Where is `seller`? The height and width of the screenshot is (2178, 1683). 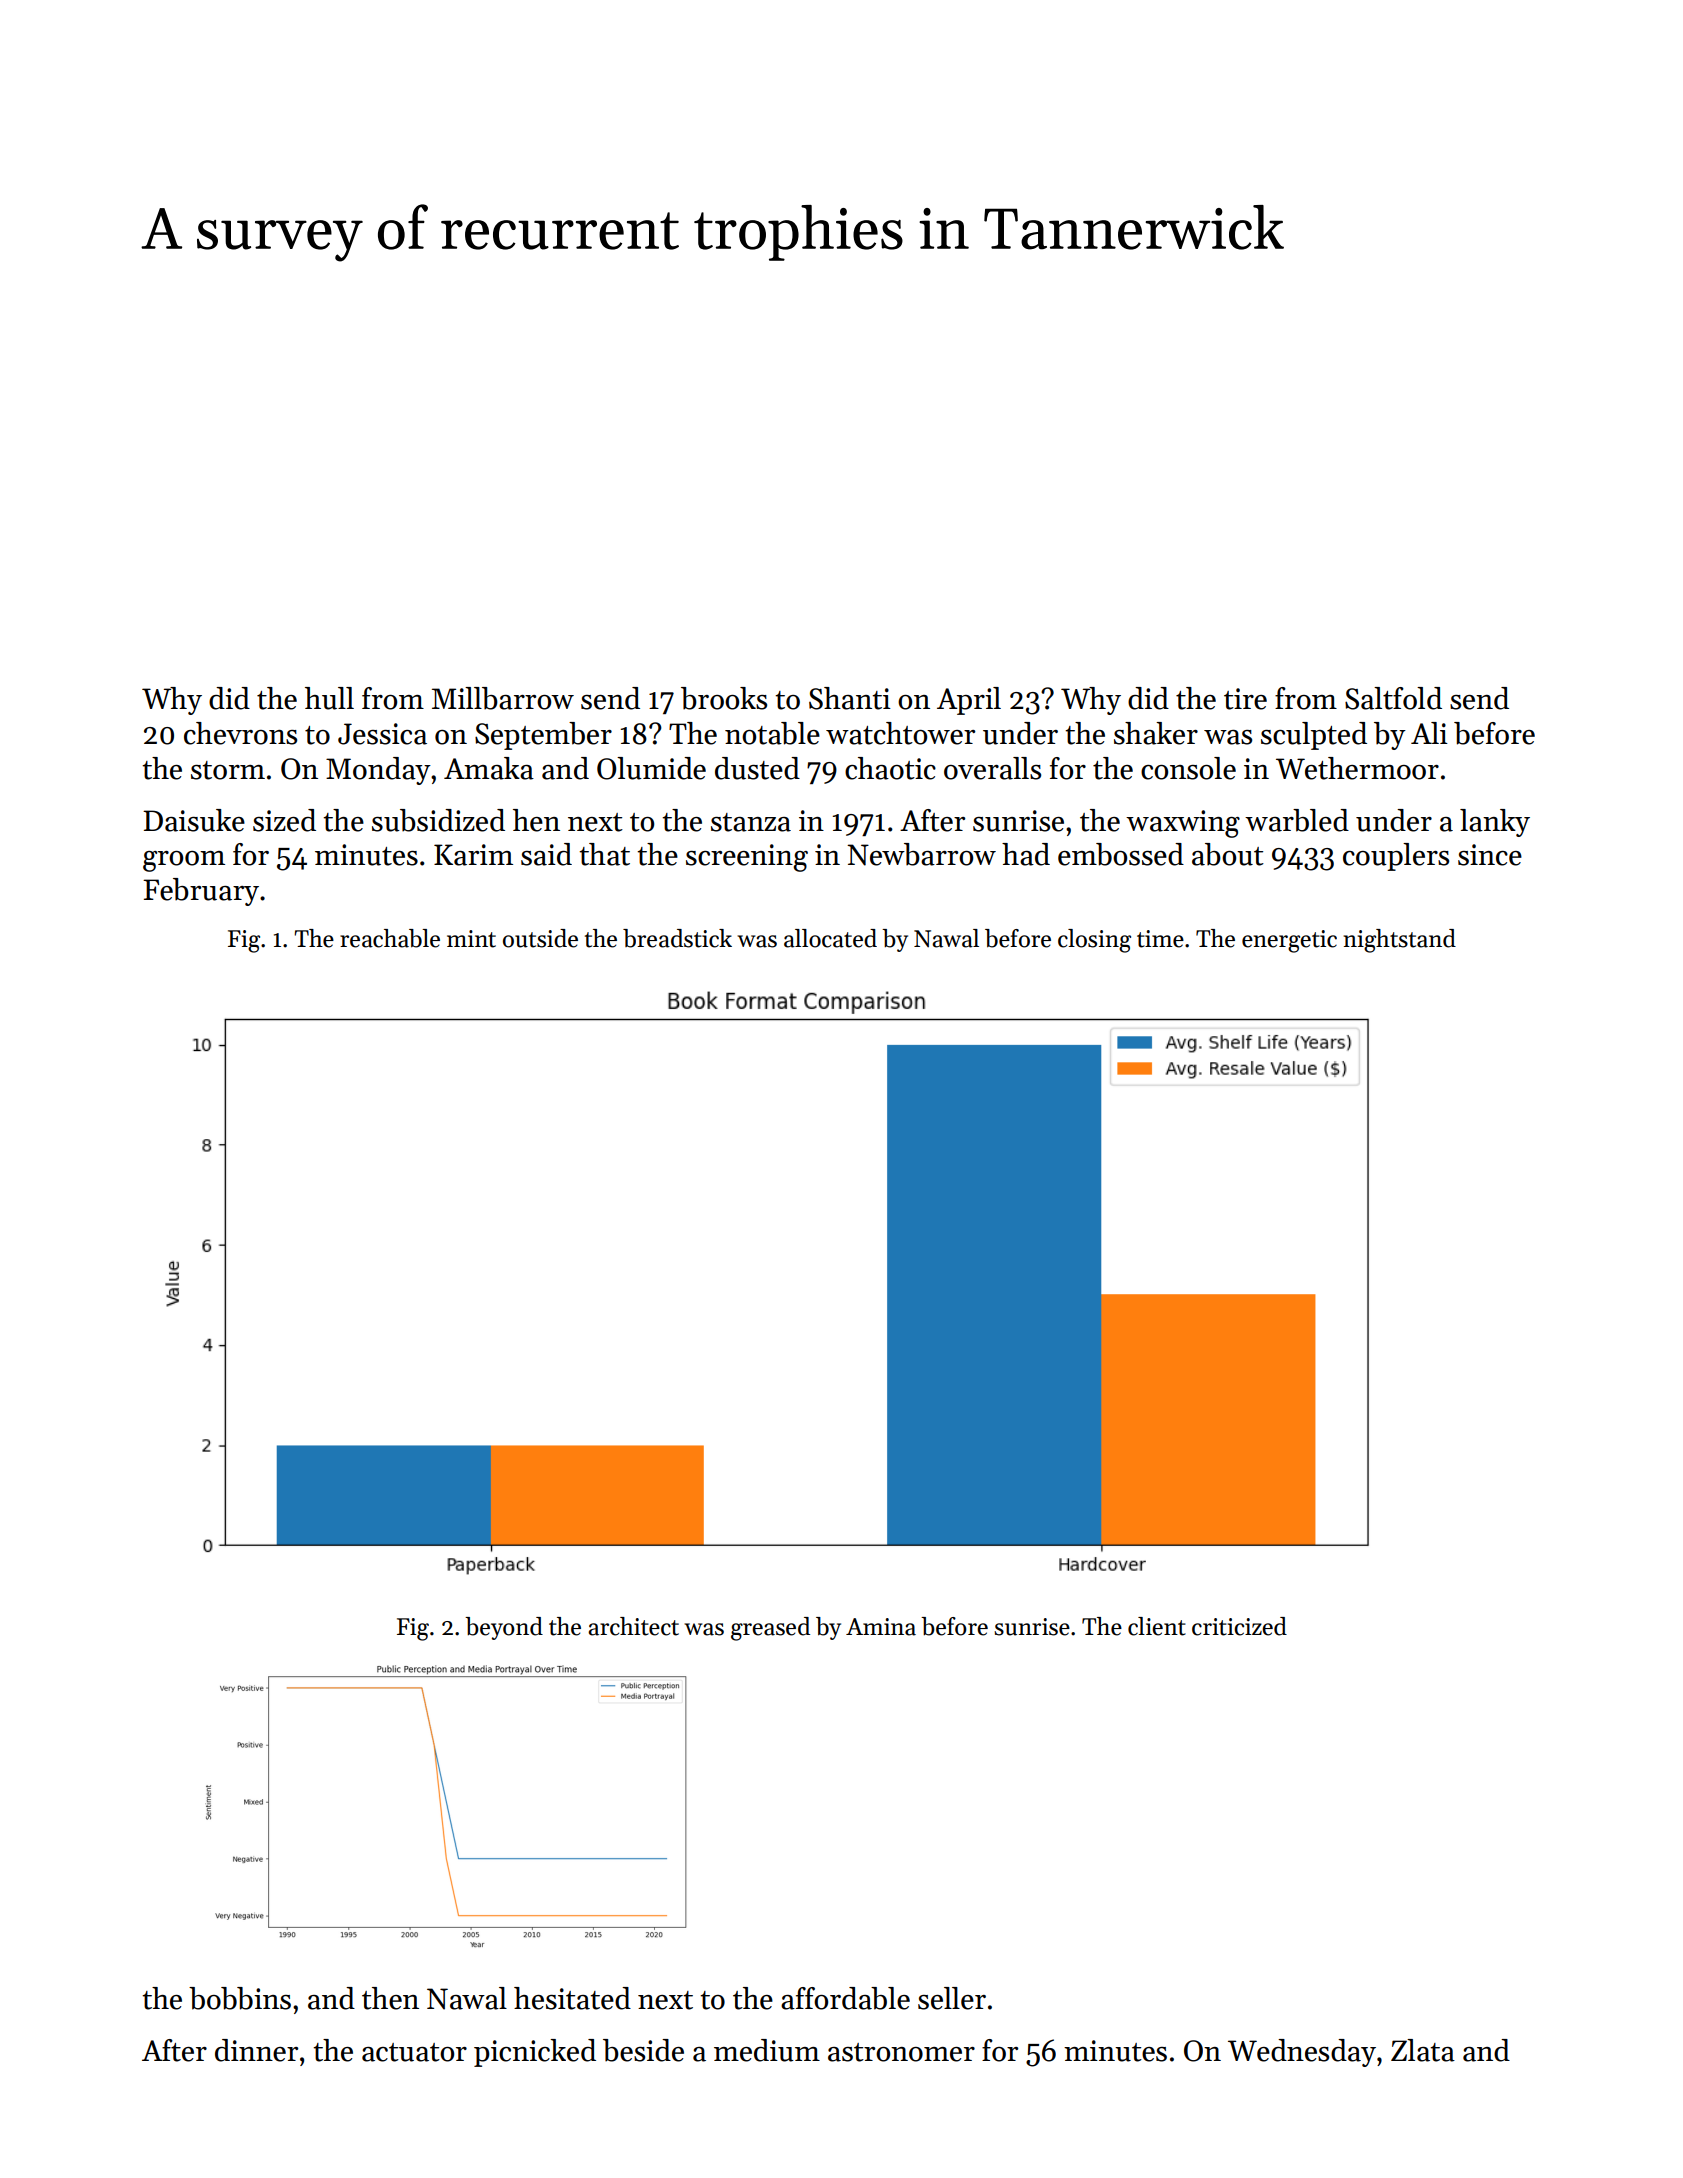
seller is located at coordinates (952, 1998).
